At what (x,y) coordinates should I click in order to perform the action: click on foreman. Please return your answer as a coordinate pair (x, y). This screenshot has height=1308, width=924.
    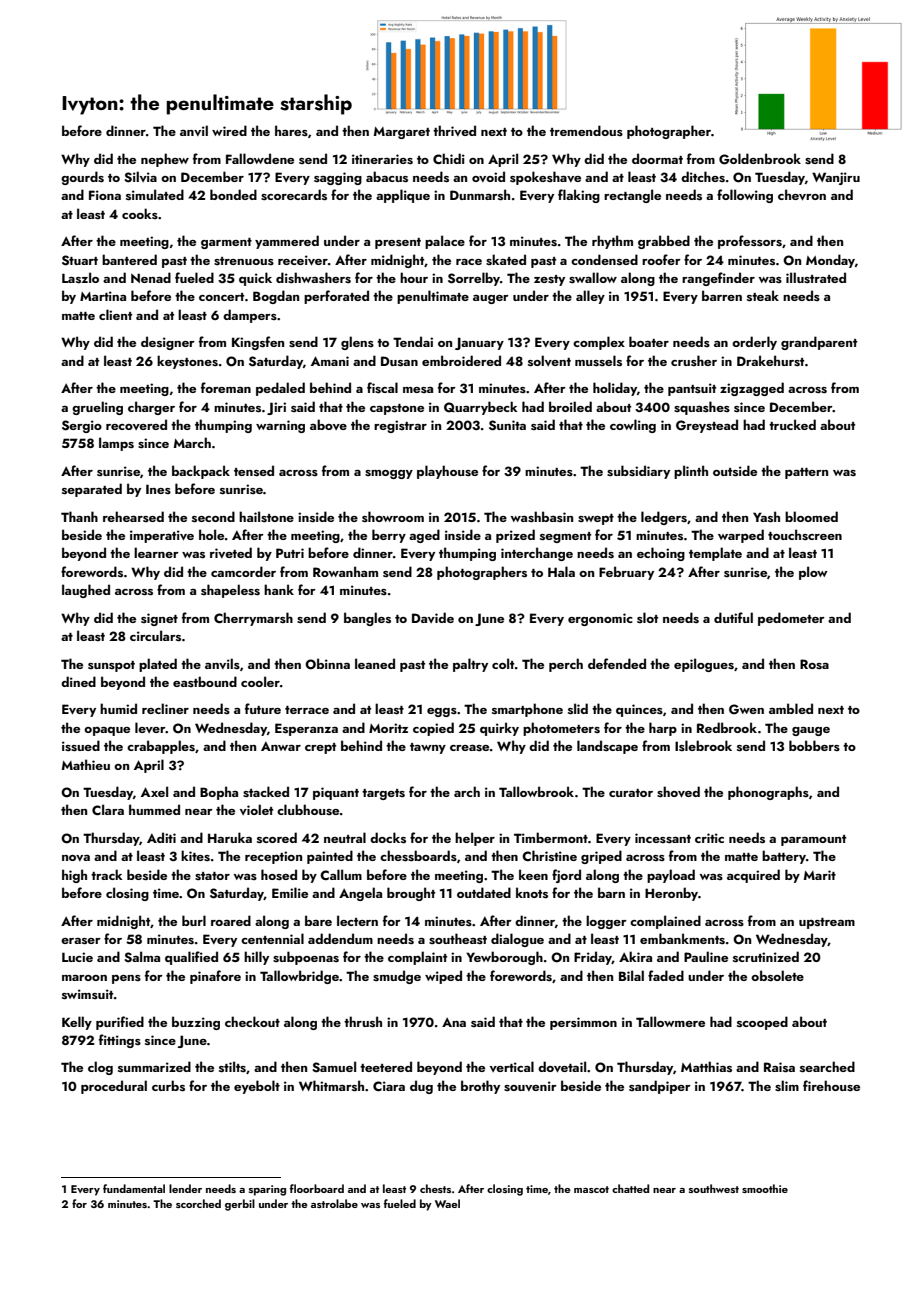
    Looking at the image, I should click on (226, 387).
